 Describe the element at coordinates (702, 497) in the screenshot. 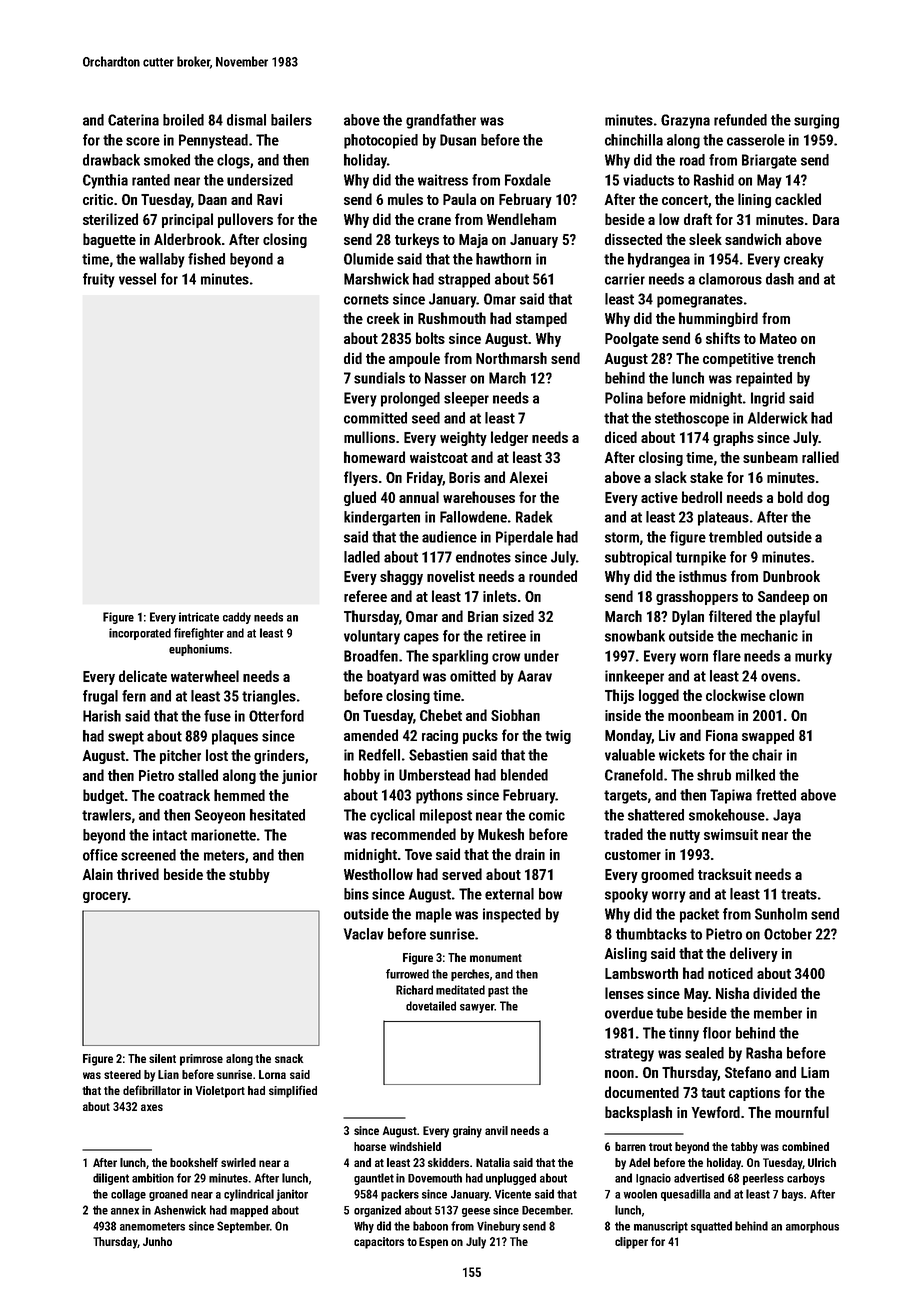

I see `bedroll` at that location.
